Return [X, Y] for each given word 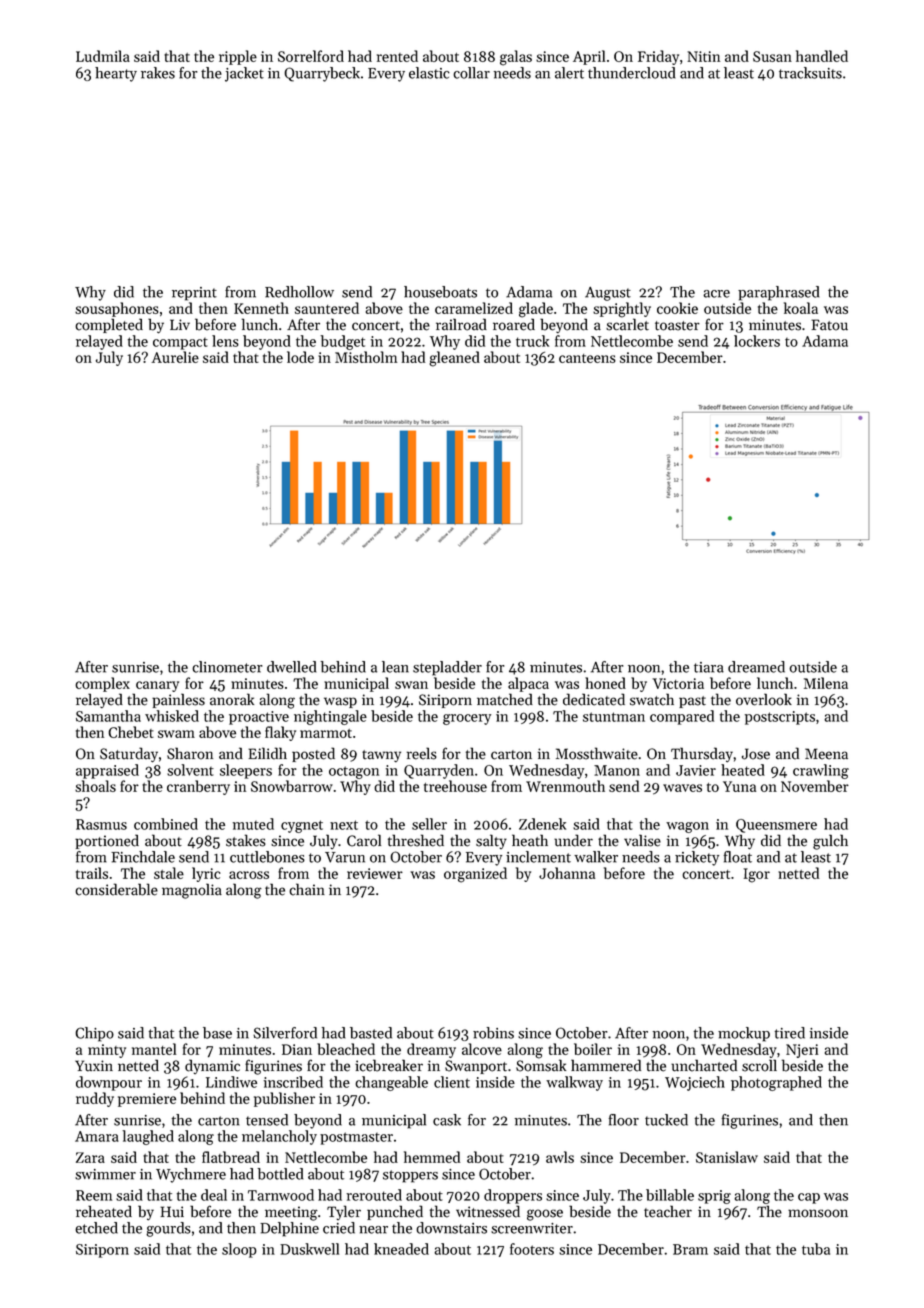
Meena [826, 754]
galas [516, 58]
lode [300, 357]
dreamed [756, 667]
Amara [97, 1136]
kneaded [401, 1249]
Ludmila [103, 56]
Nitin [703, 56]
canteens [587, 358]
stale [169, 873]
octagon [354, 772]
